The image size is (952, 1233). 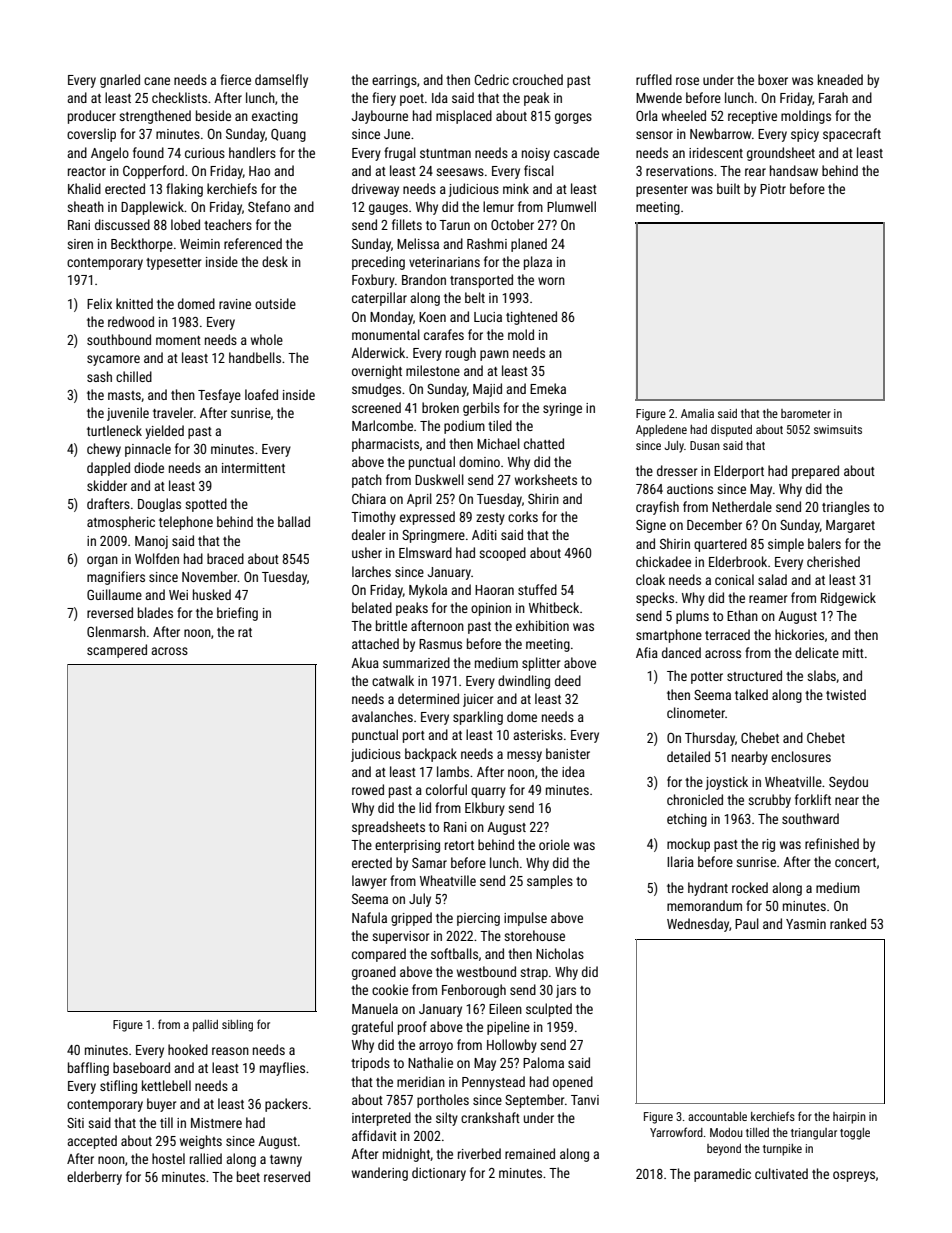 I want to click on disputed, so click(x=731, y=431).
